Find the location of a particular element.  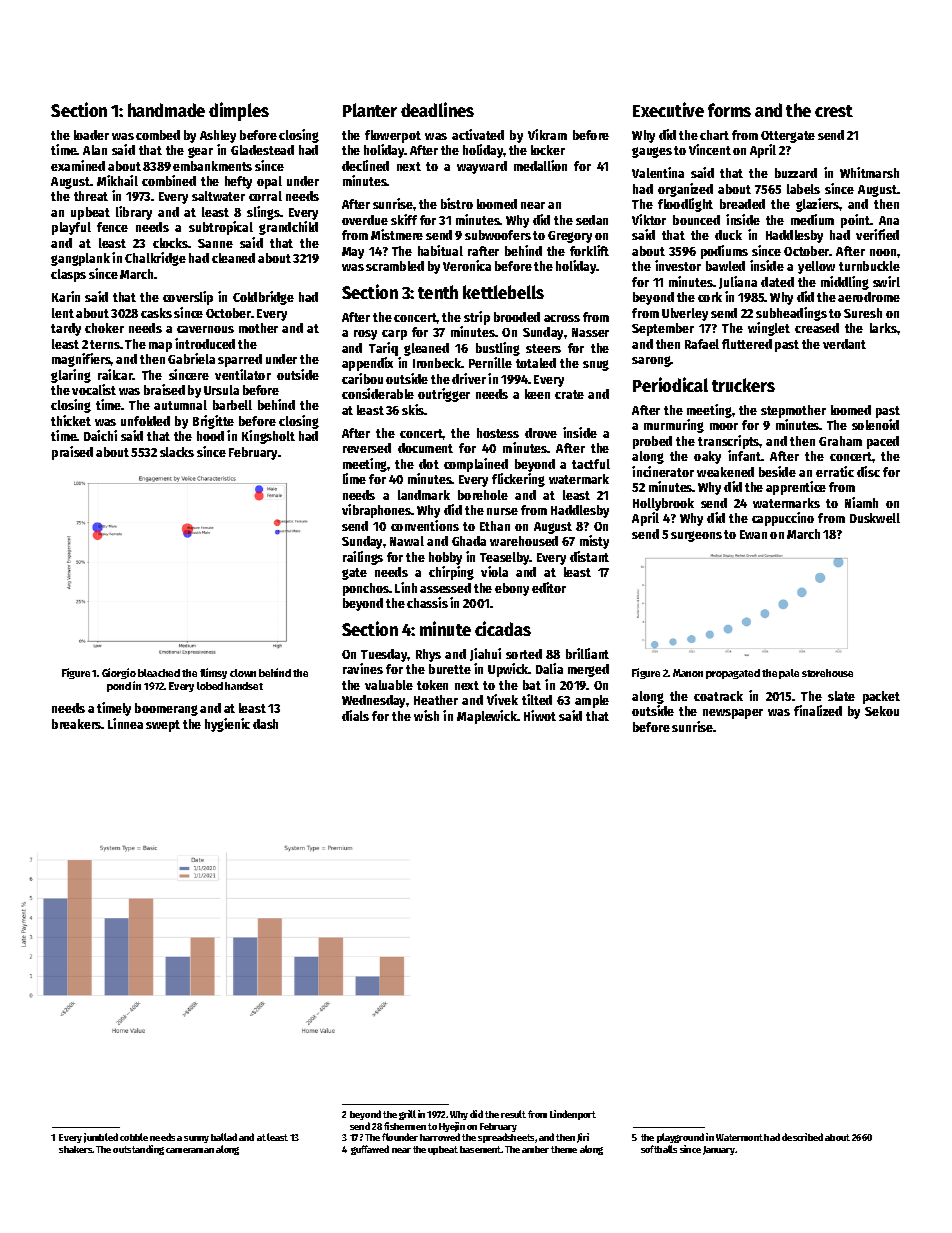

forms is located at coordinates (729, 110).
